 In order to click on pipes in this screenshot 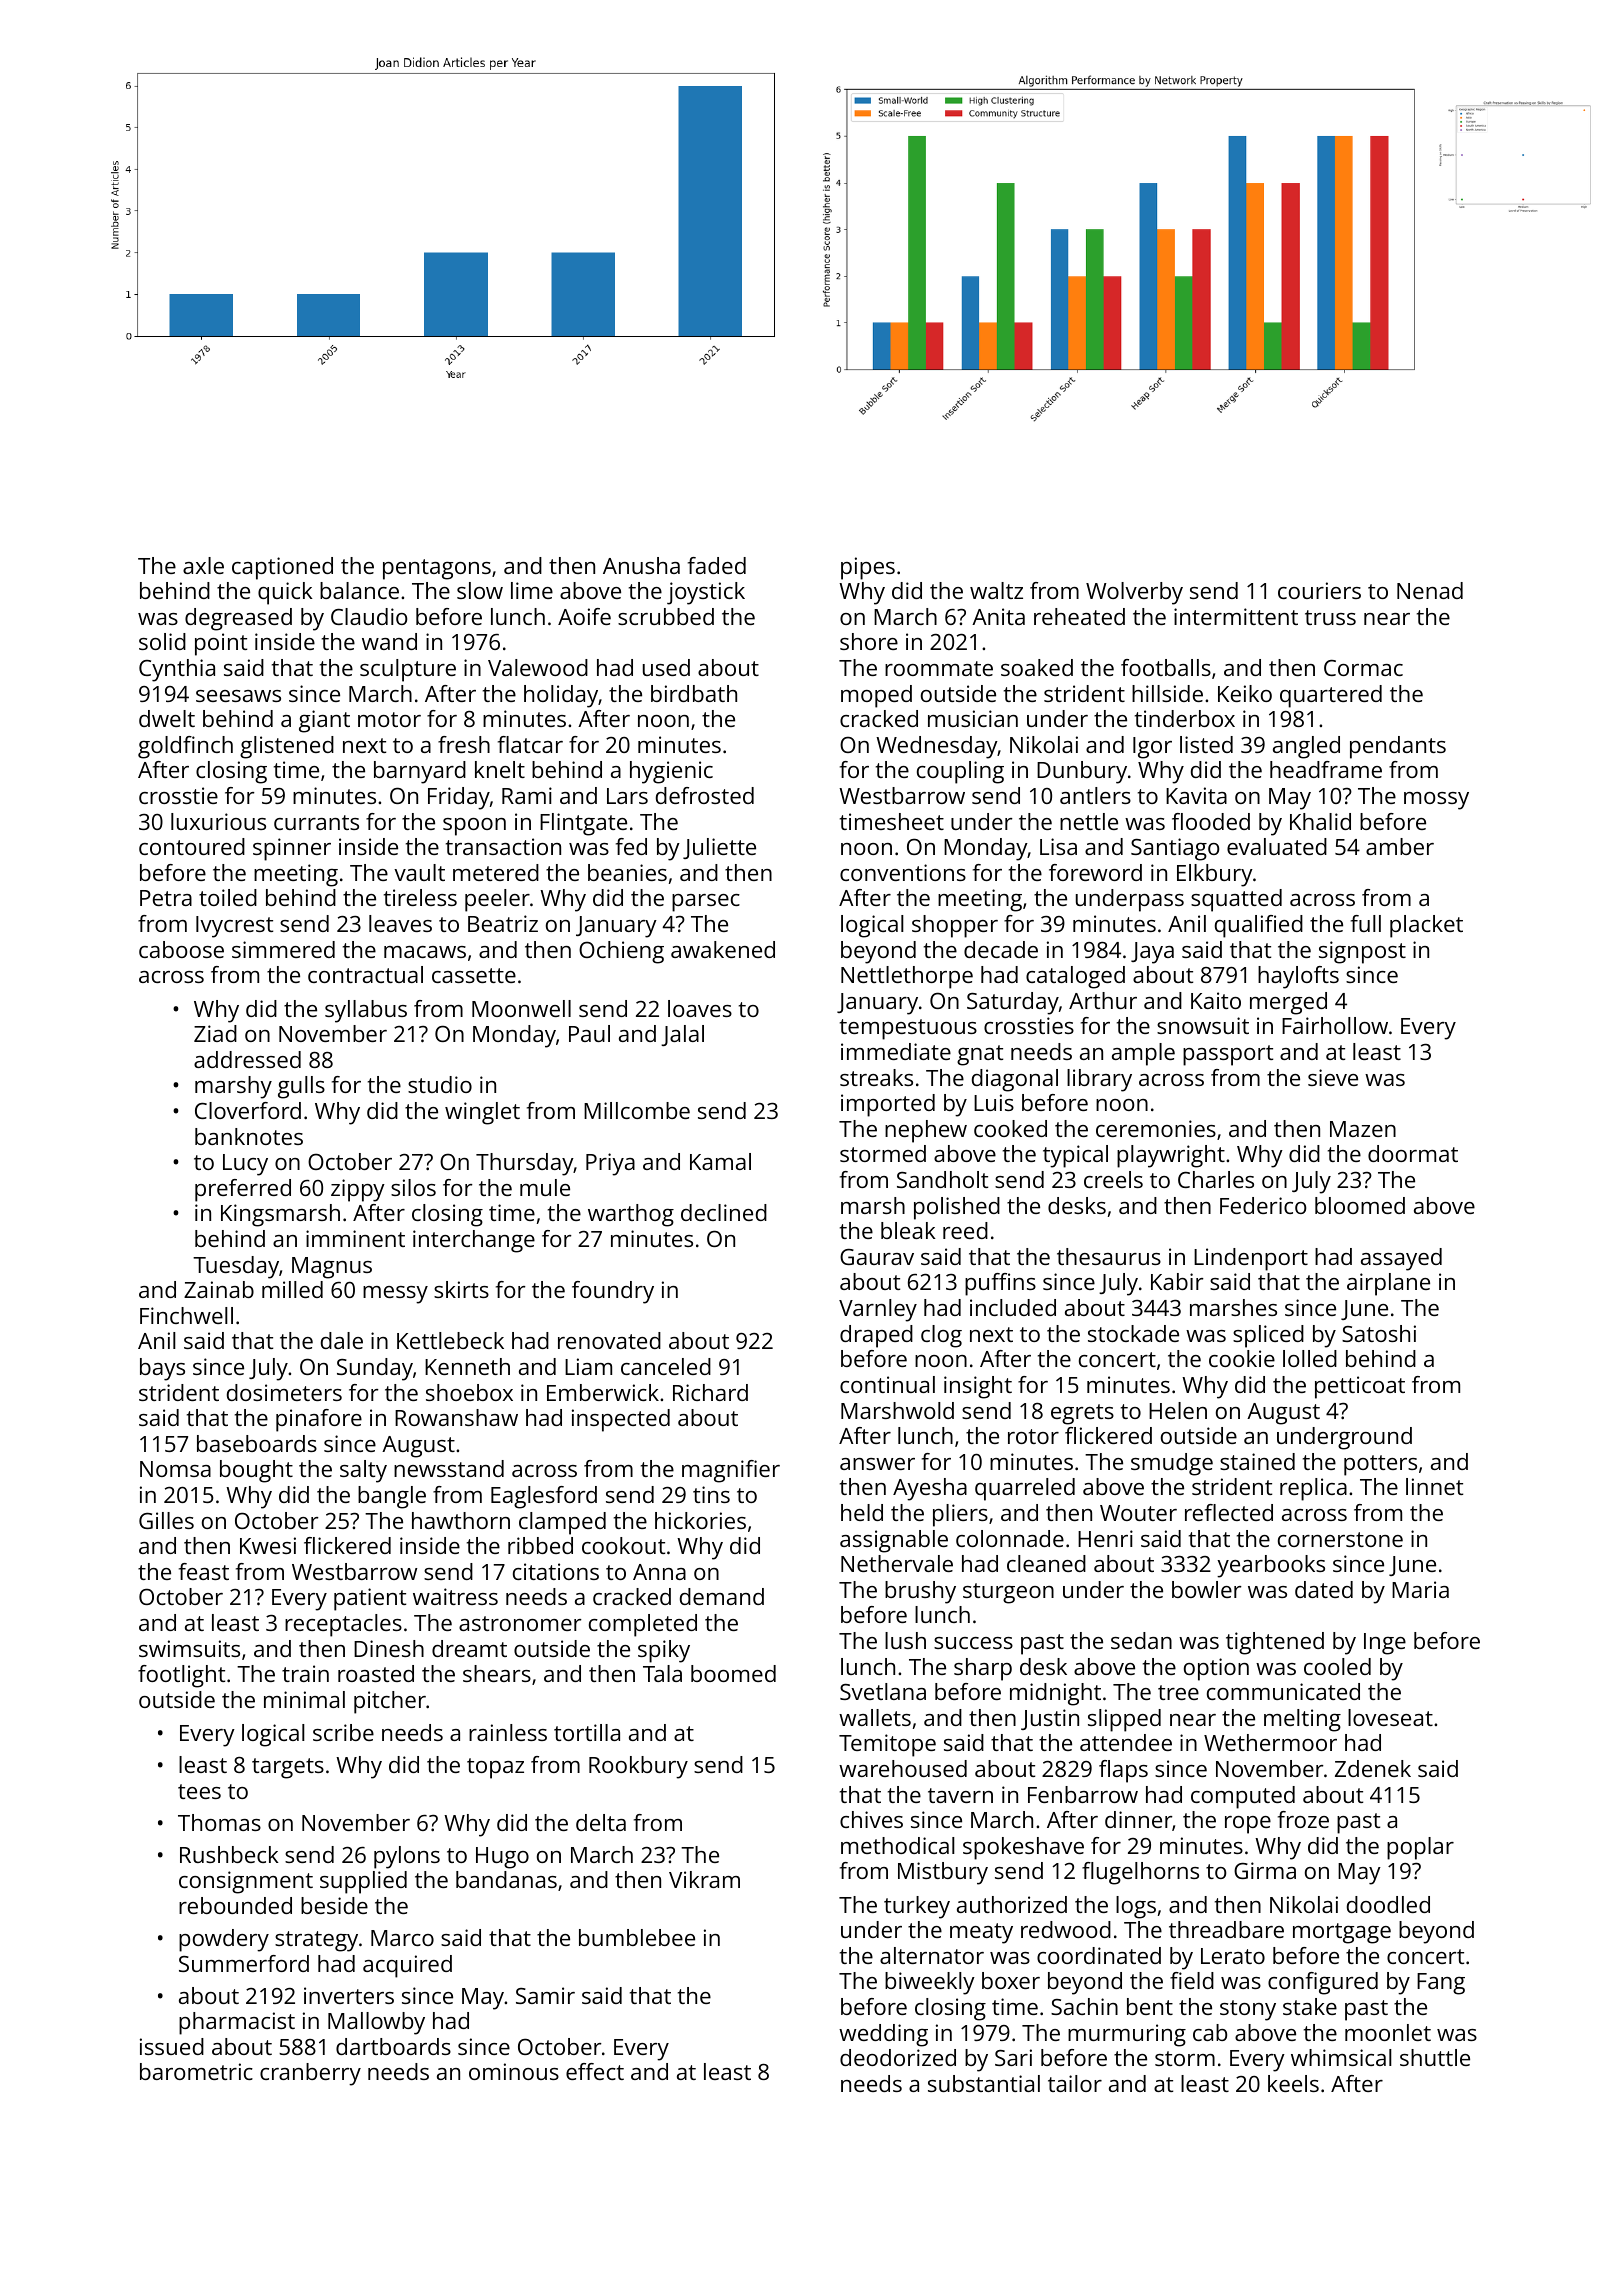, I will do `click(868, 568)`.
